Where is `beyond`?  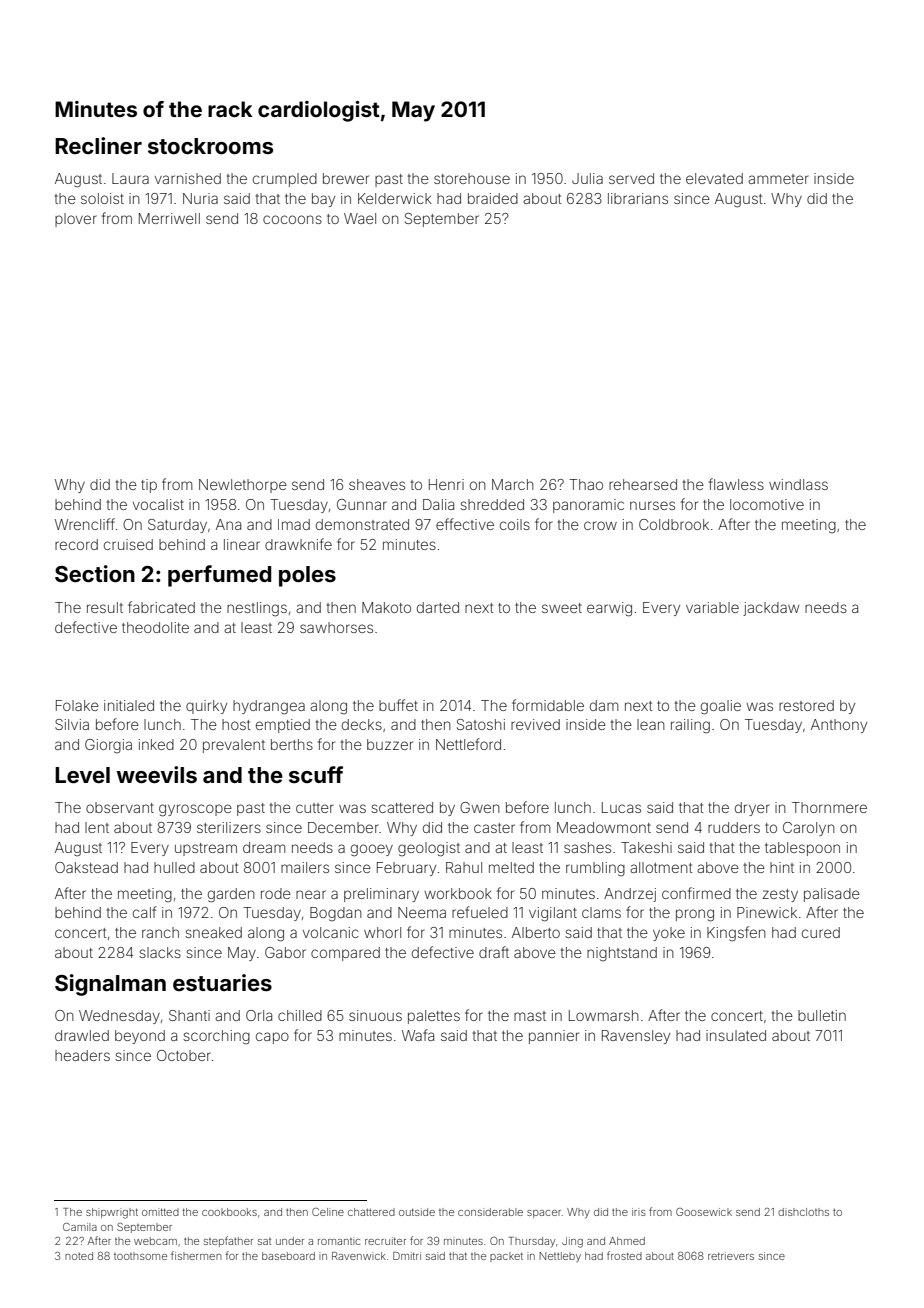 beyond is located at coordinates (140, 1037).
